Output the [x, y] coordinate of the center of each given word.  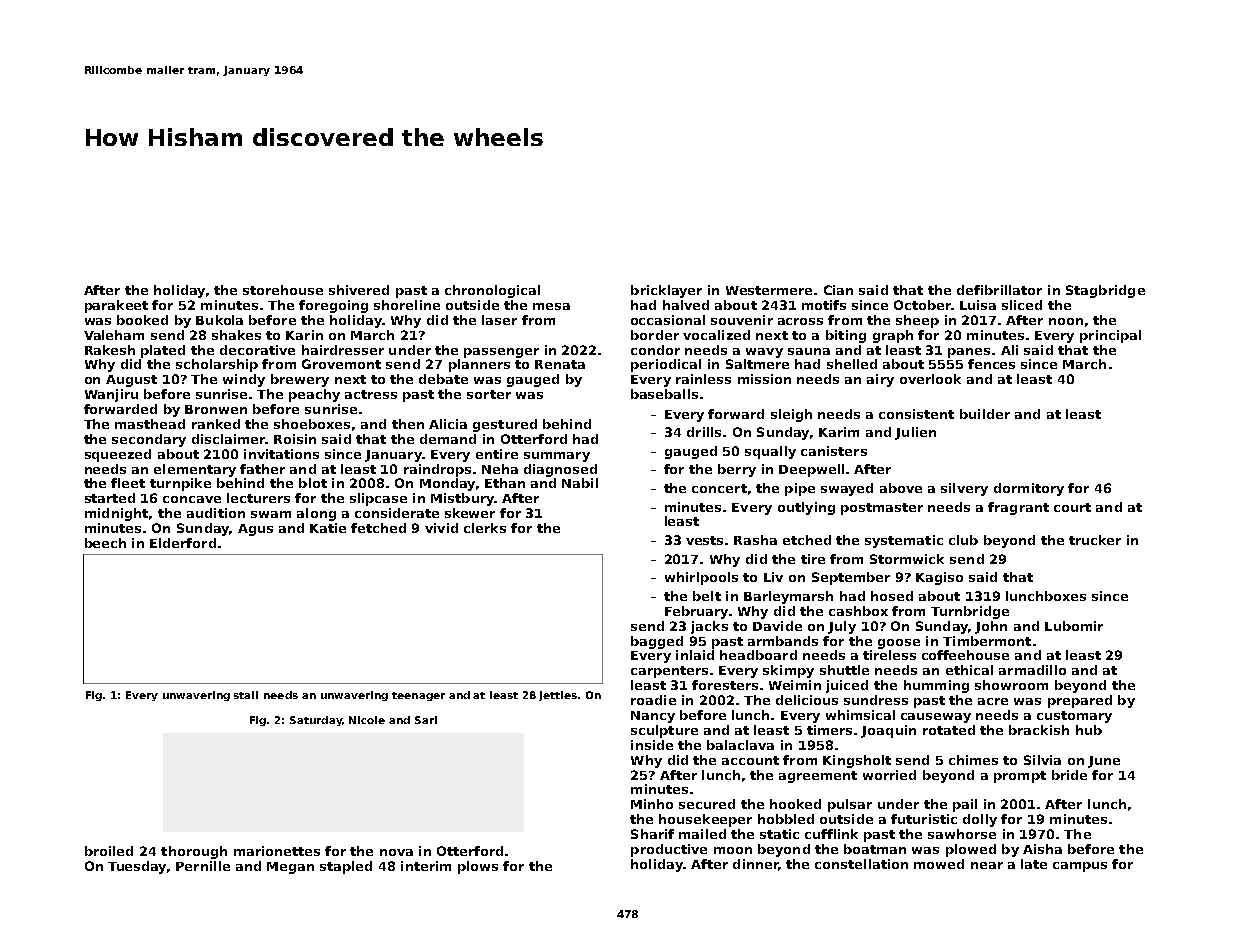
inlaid [695, 655]
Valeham [114, 335]
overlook [930, 379]
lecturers [258, 498]
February [696, 612]
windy [244, 380]
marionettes [277, 851]
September [851, 578]
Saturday [316, 721]
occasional [668, 320]
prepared [1080, 701]
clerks [485, 528]
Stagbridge [1105, 291]
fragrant [1018, 508]
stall [246, 695]
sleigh [791, 415]
